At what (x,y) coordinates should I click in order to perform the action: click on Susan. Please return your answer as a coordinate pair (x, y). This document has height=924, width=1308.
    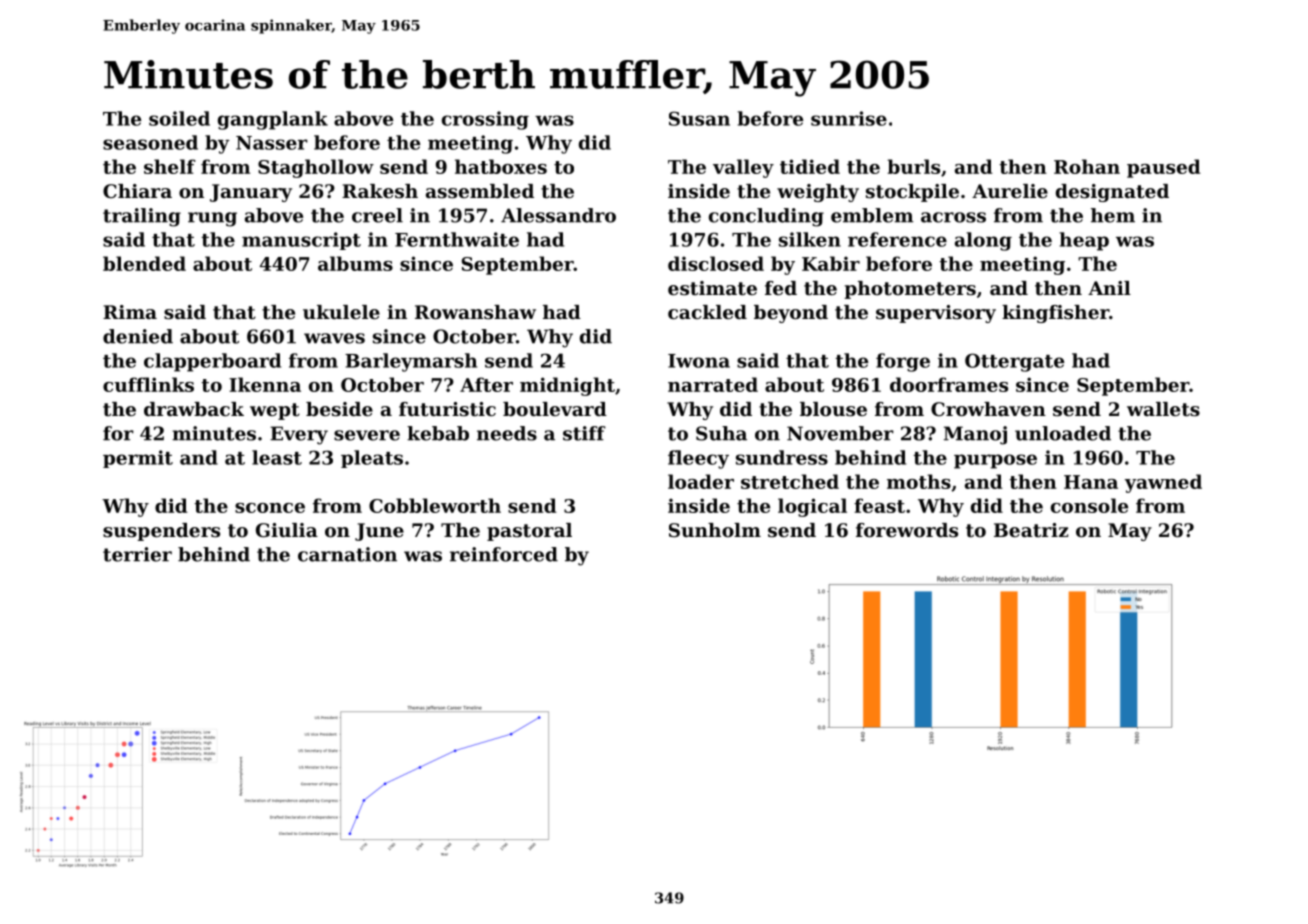
    Looking at the image, I should click on (699, 118).
